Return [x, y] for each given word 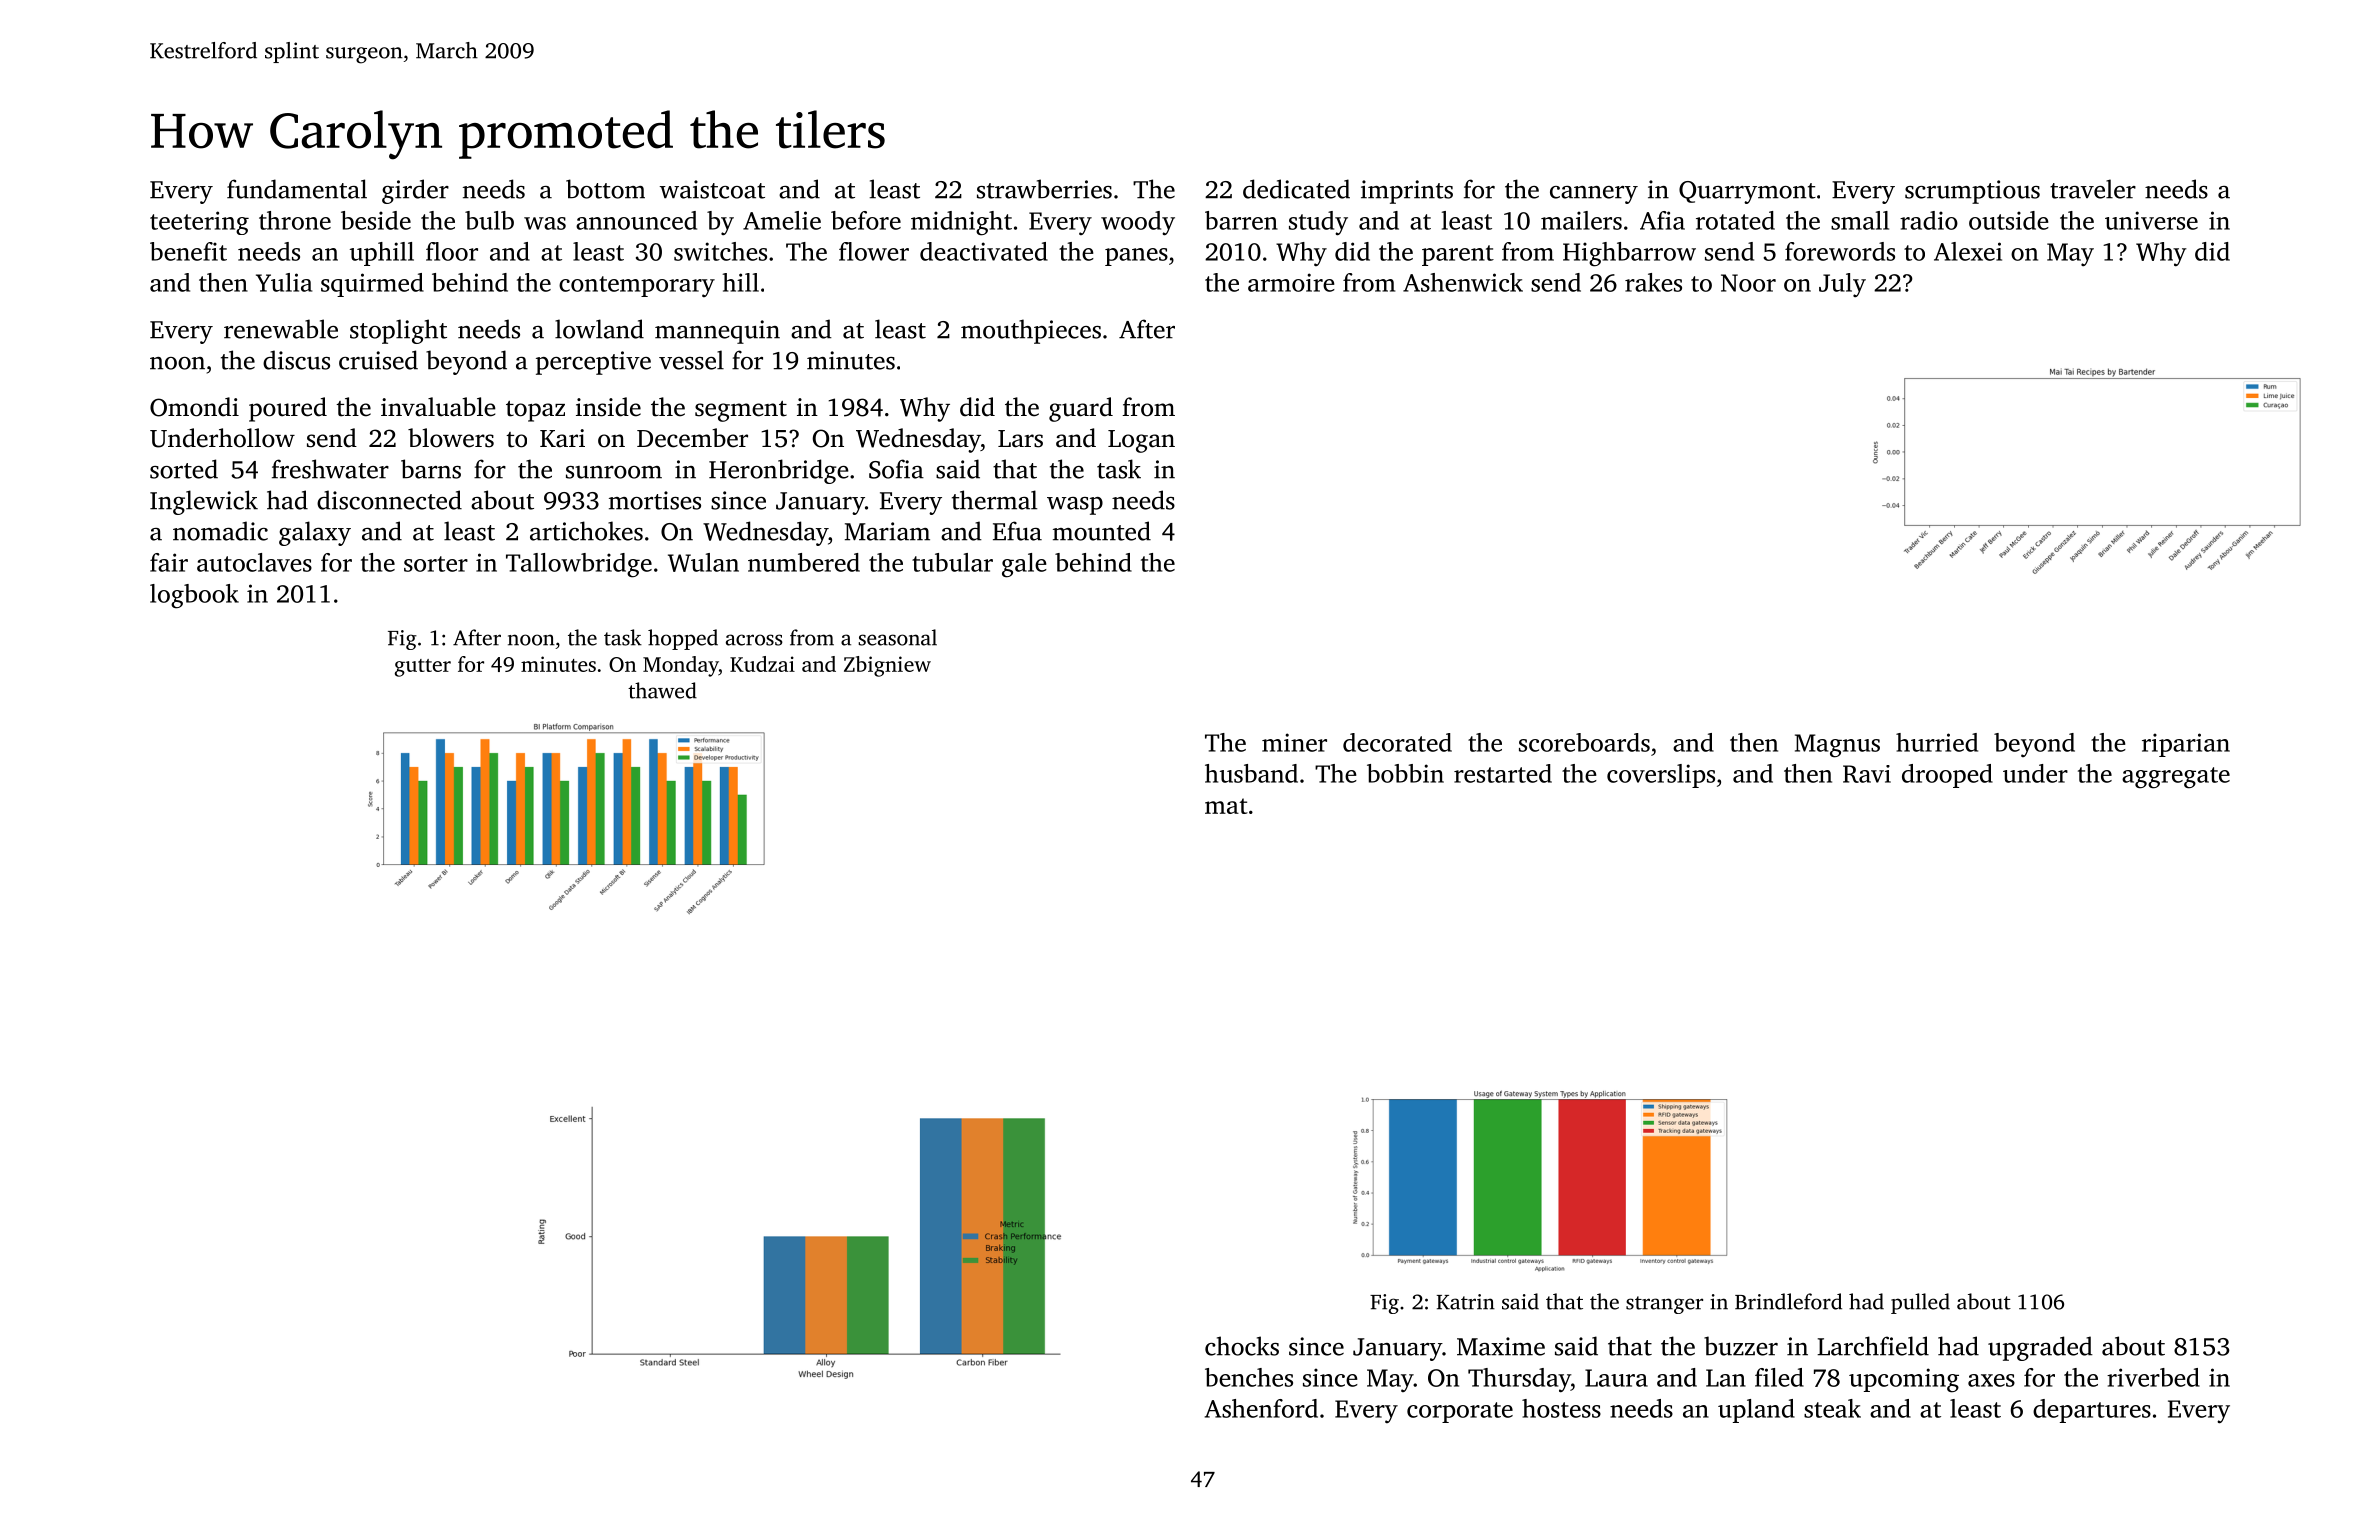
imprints [1407, 192]
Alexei [1968, 251]
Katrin [1466, 1302]
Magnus [1837, 746]
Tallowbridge [579, 565]
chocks [1242, 1346]
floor [452, 251]
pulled [1920, 1303]
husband [1251, 773]
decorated [1397, 742]
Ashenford [1261, 1408]
